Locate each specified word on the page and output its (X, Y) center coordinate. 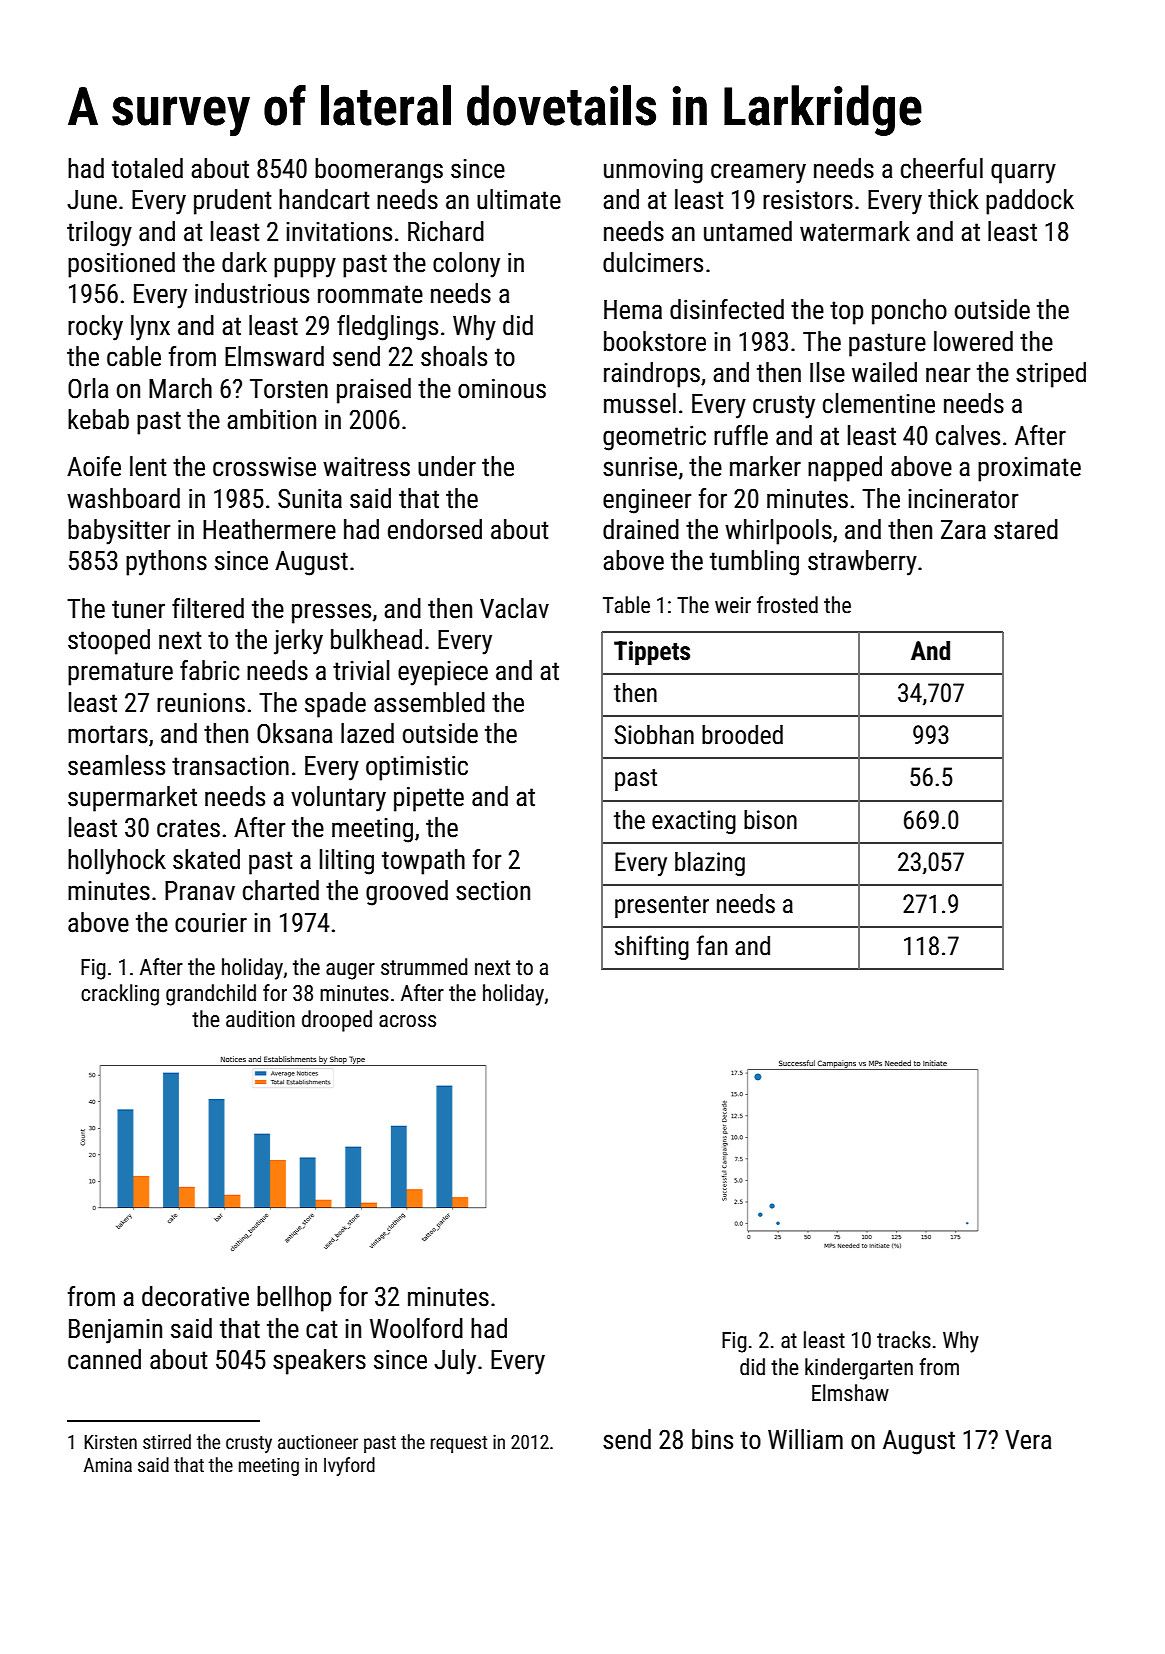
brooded (742, 735)
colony (466, 265)
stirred (167, 1441)
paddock (1030, 202)
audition (260, 1019)
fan (712, 945)
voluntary (338, 799)
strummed (424, 967)
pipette (429, 799)
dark (244, 262)
